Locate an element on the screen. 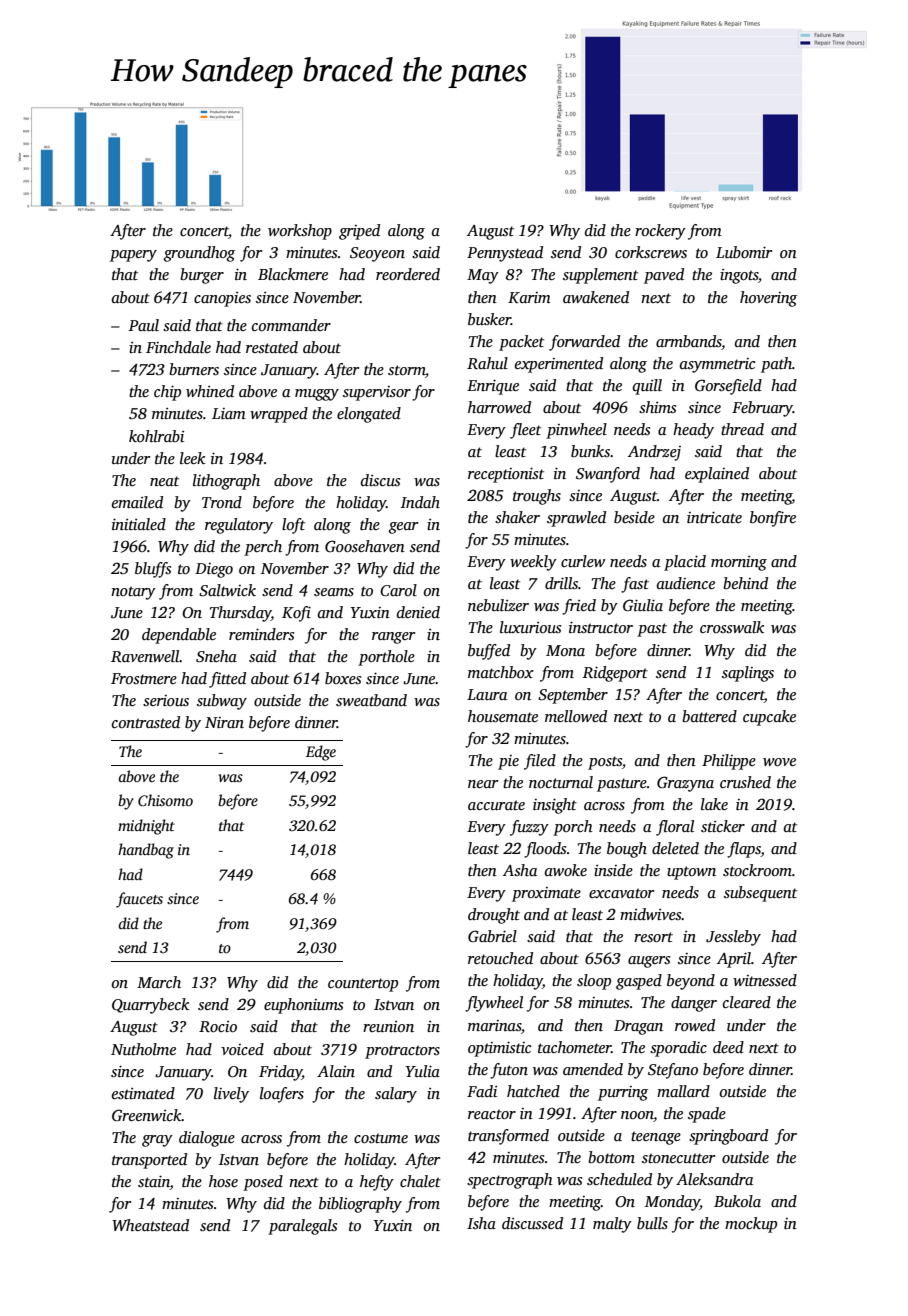 The width and height of the screenshot is (908, 1316). workshop is located at coordinates (300, 232).
